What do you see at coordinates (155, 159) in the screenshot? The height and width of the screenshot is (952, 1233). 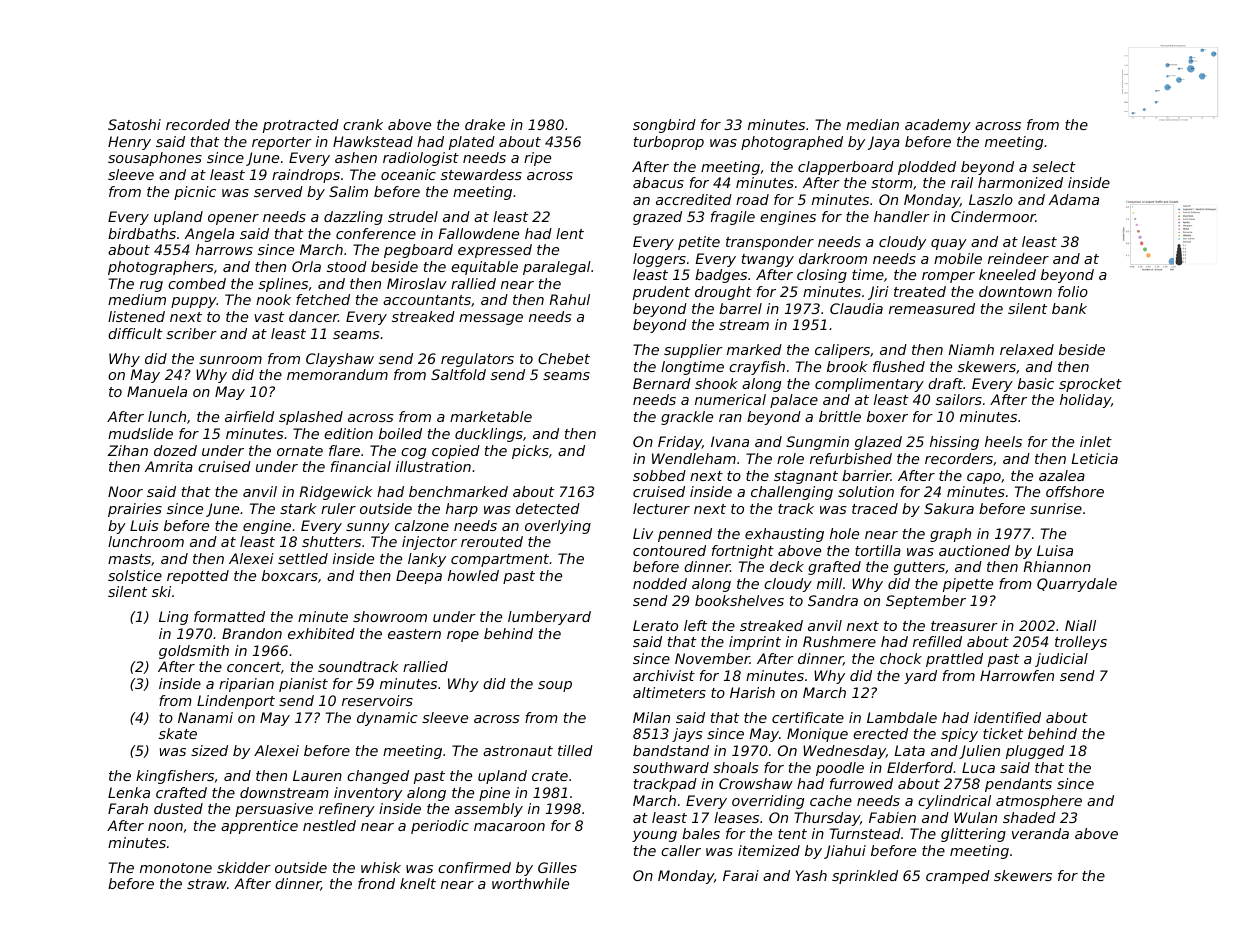 I see `sousaphones` at bounding box center [155, 159].
